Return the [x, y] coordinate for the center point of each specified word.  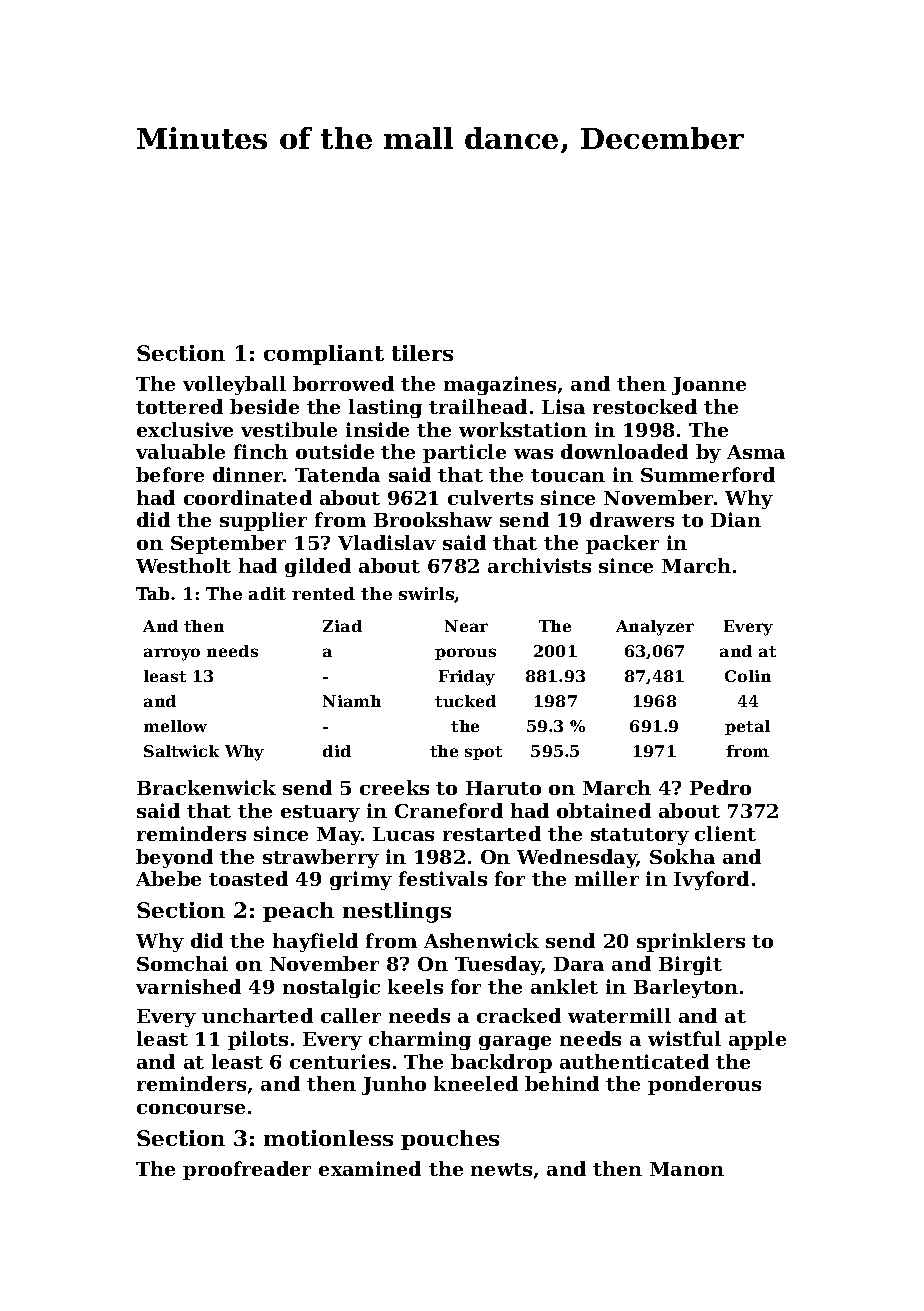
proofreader [247, 1170]
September [228, 544]
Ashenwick [481, 940]
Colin [748, 676]
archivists [539, 565]
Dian [736, 519]
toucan [568, 475]
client [725, 833]
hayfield [315, 942]
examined [370, 1168]
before [170, 474]
